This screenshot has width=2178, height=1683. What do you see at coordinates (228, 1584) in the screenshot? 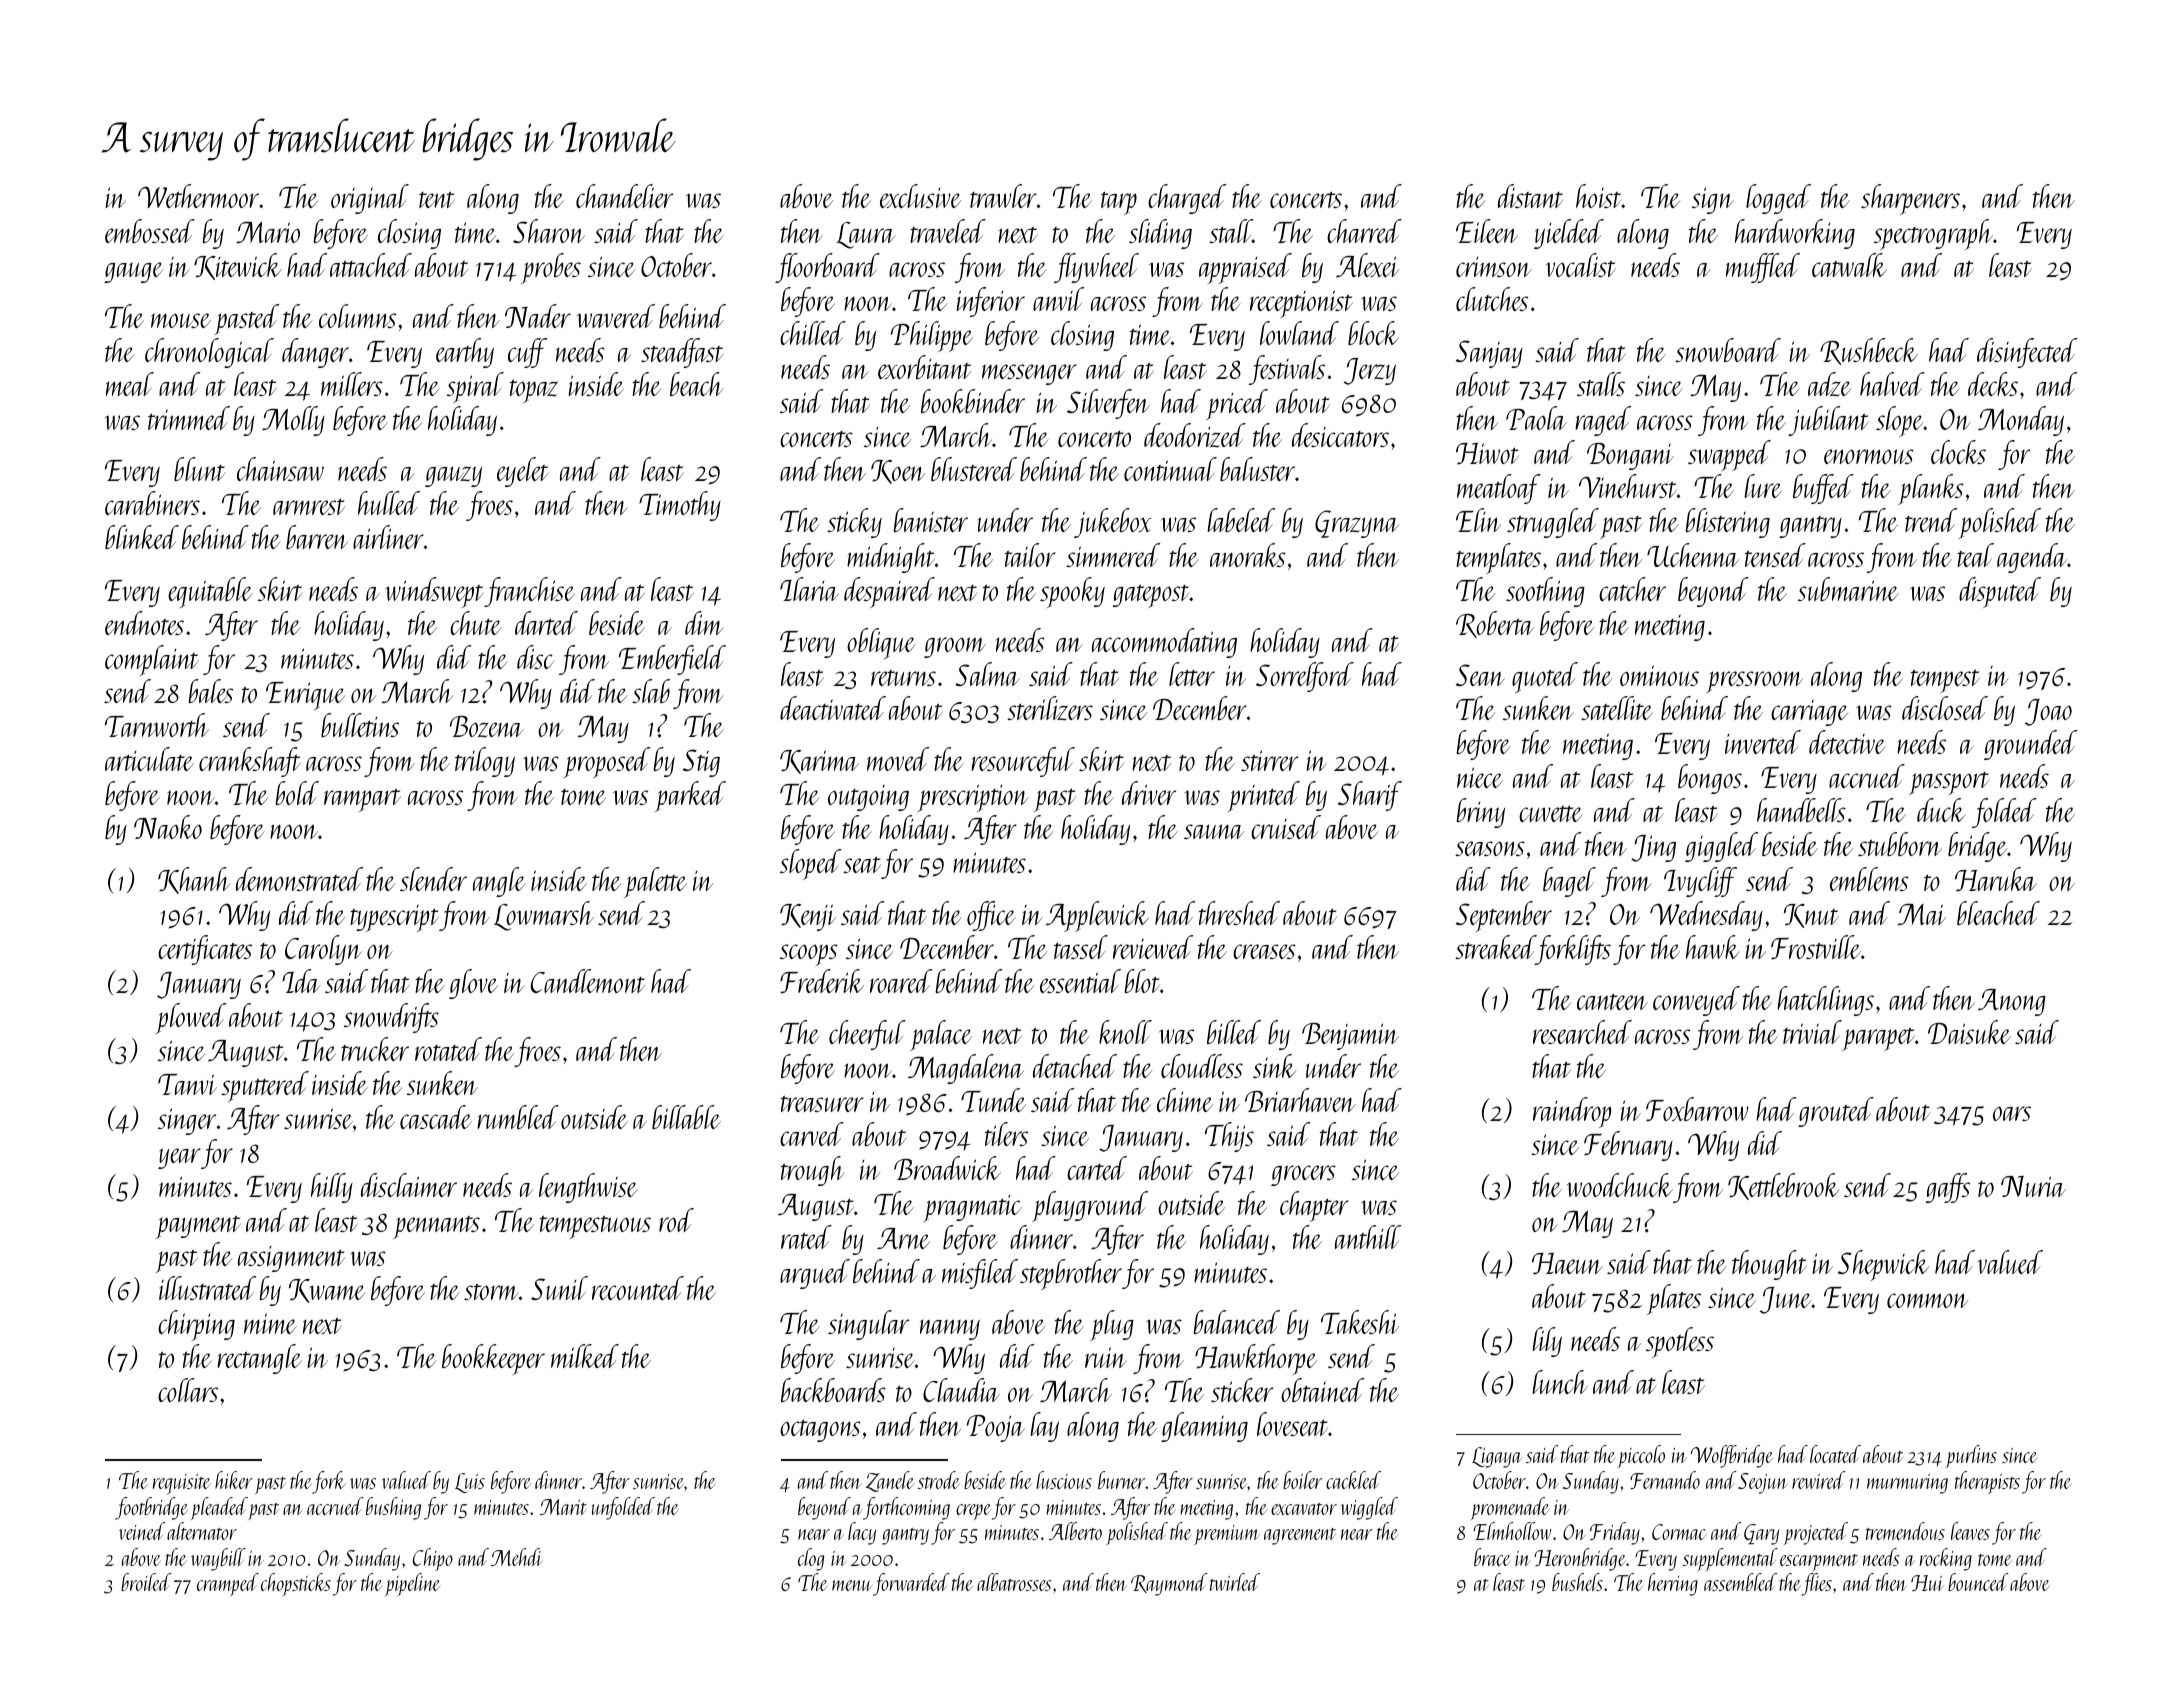
I see `cramped` at bounding box center [228, 1584].
